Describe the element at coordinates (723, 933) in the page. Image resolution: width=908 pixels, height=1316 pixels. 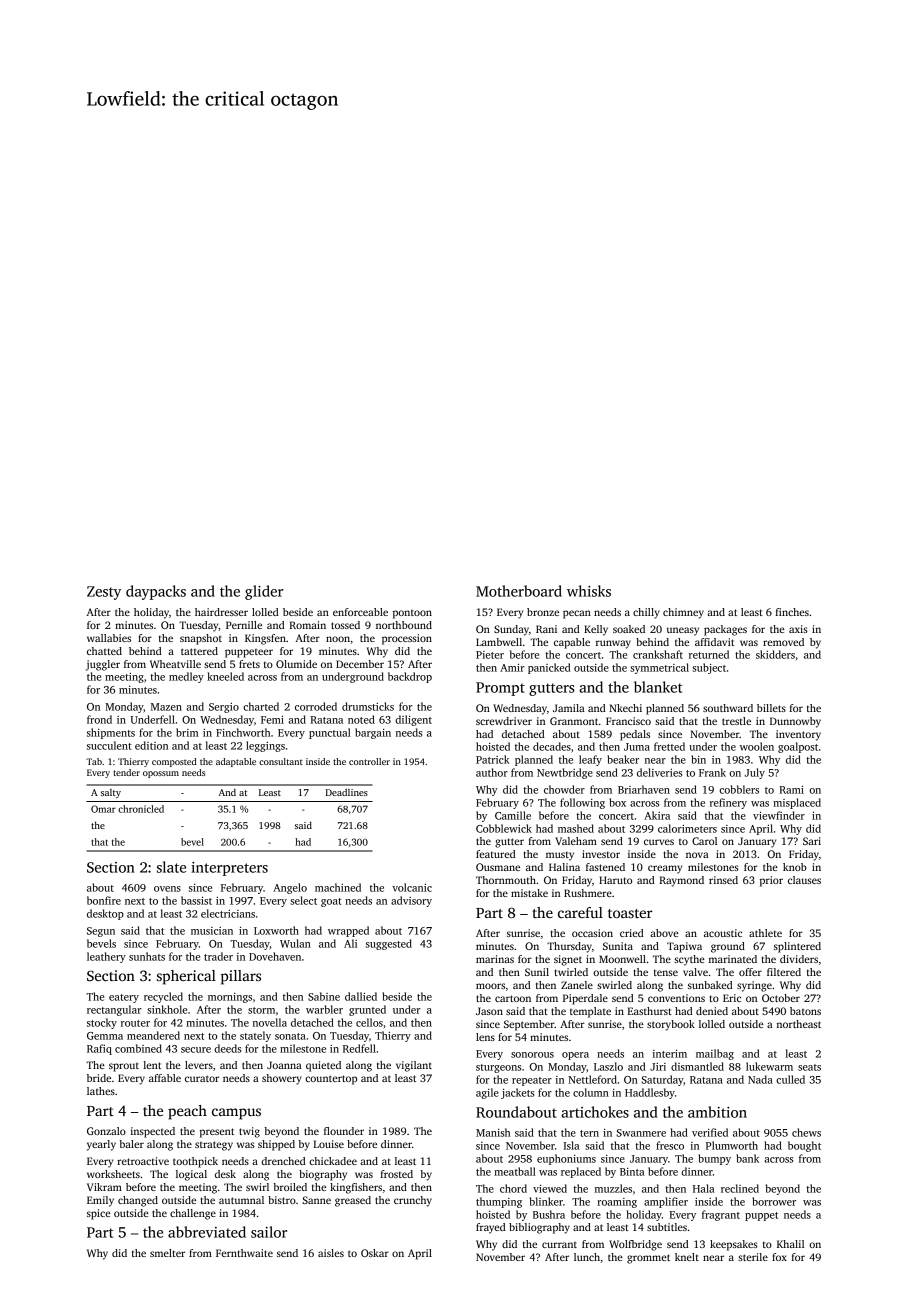
I see `acoustic` at that location.
